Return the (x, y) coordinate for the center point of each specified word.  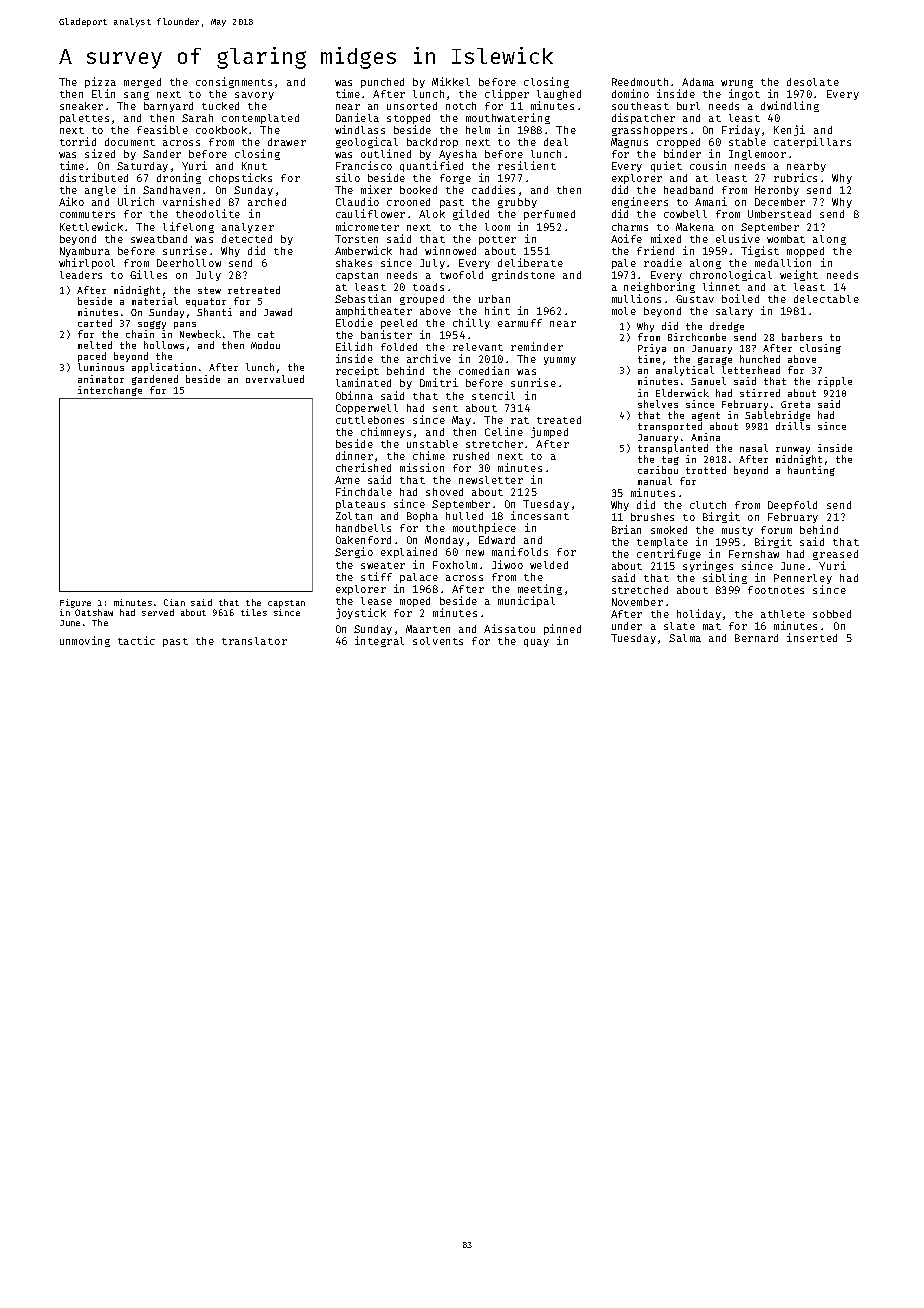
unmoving (85, 641)
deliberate (530, 262)
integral (379, 641)
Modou (265, 345)
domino (630, 93)
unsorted (412, 106)
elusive (738, 238)
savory (254, 96)
